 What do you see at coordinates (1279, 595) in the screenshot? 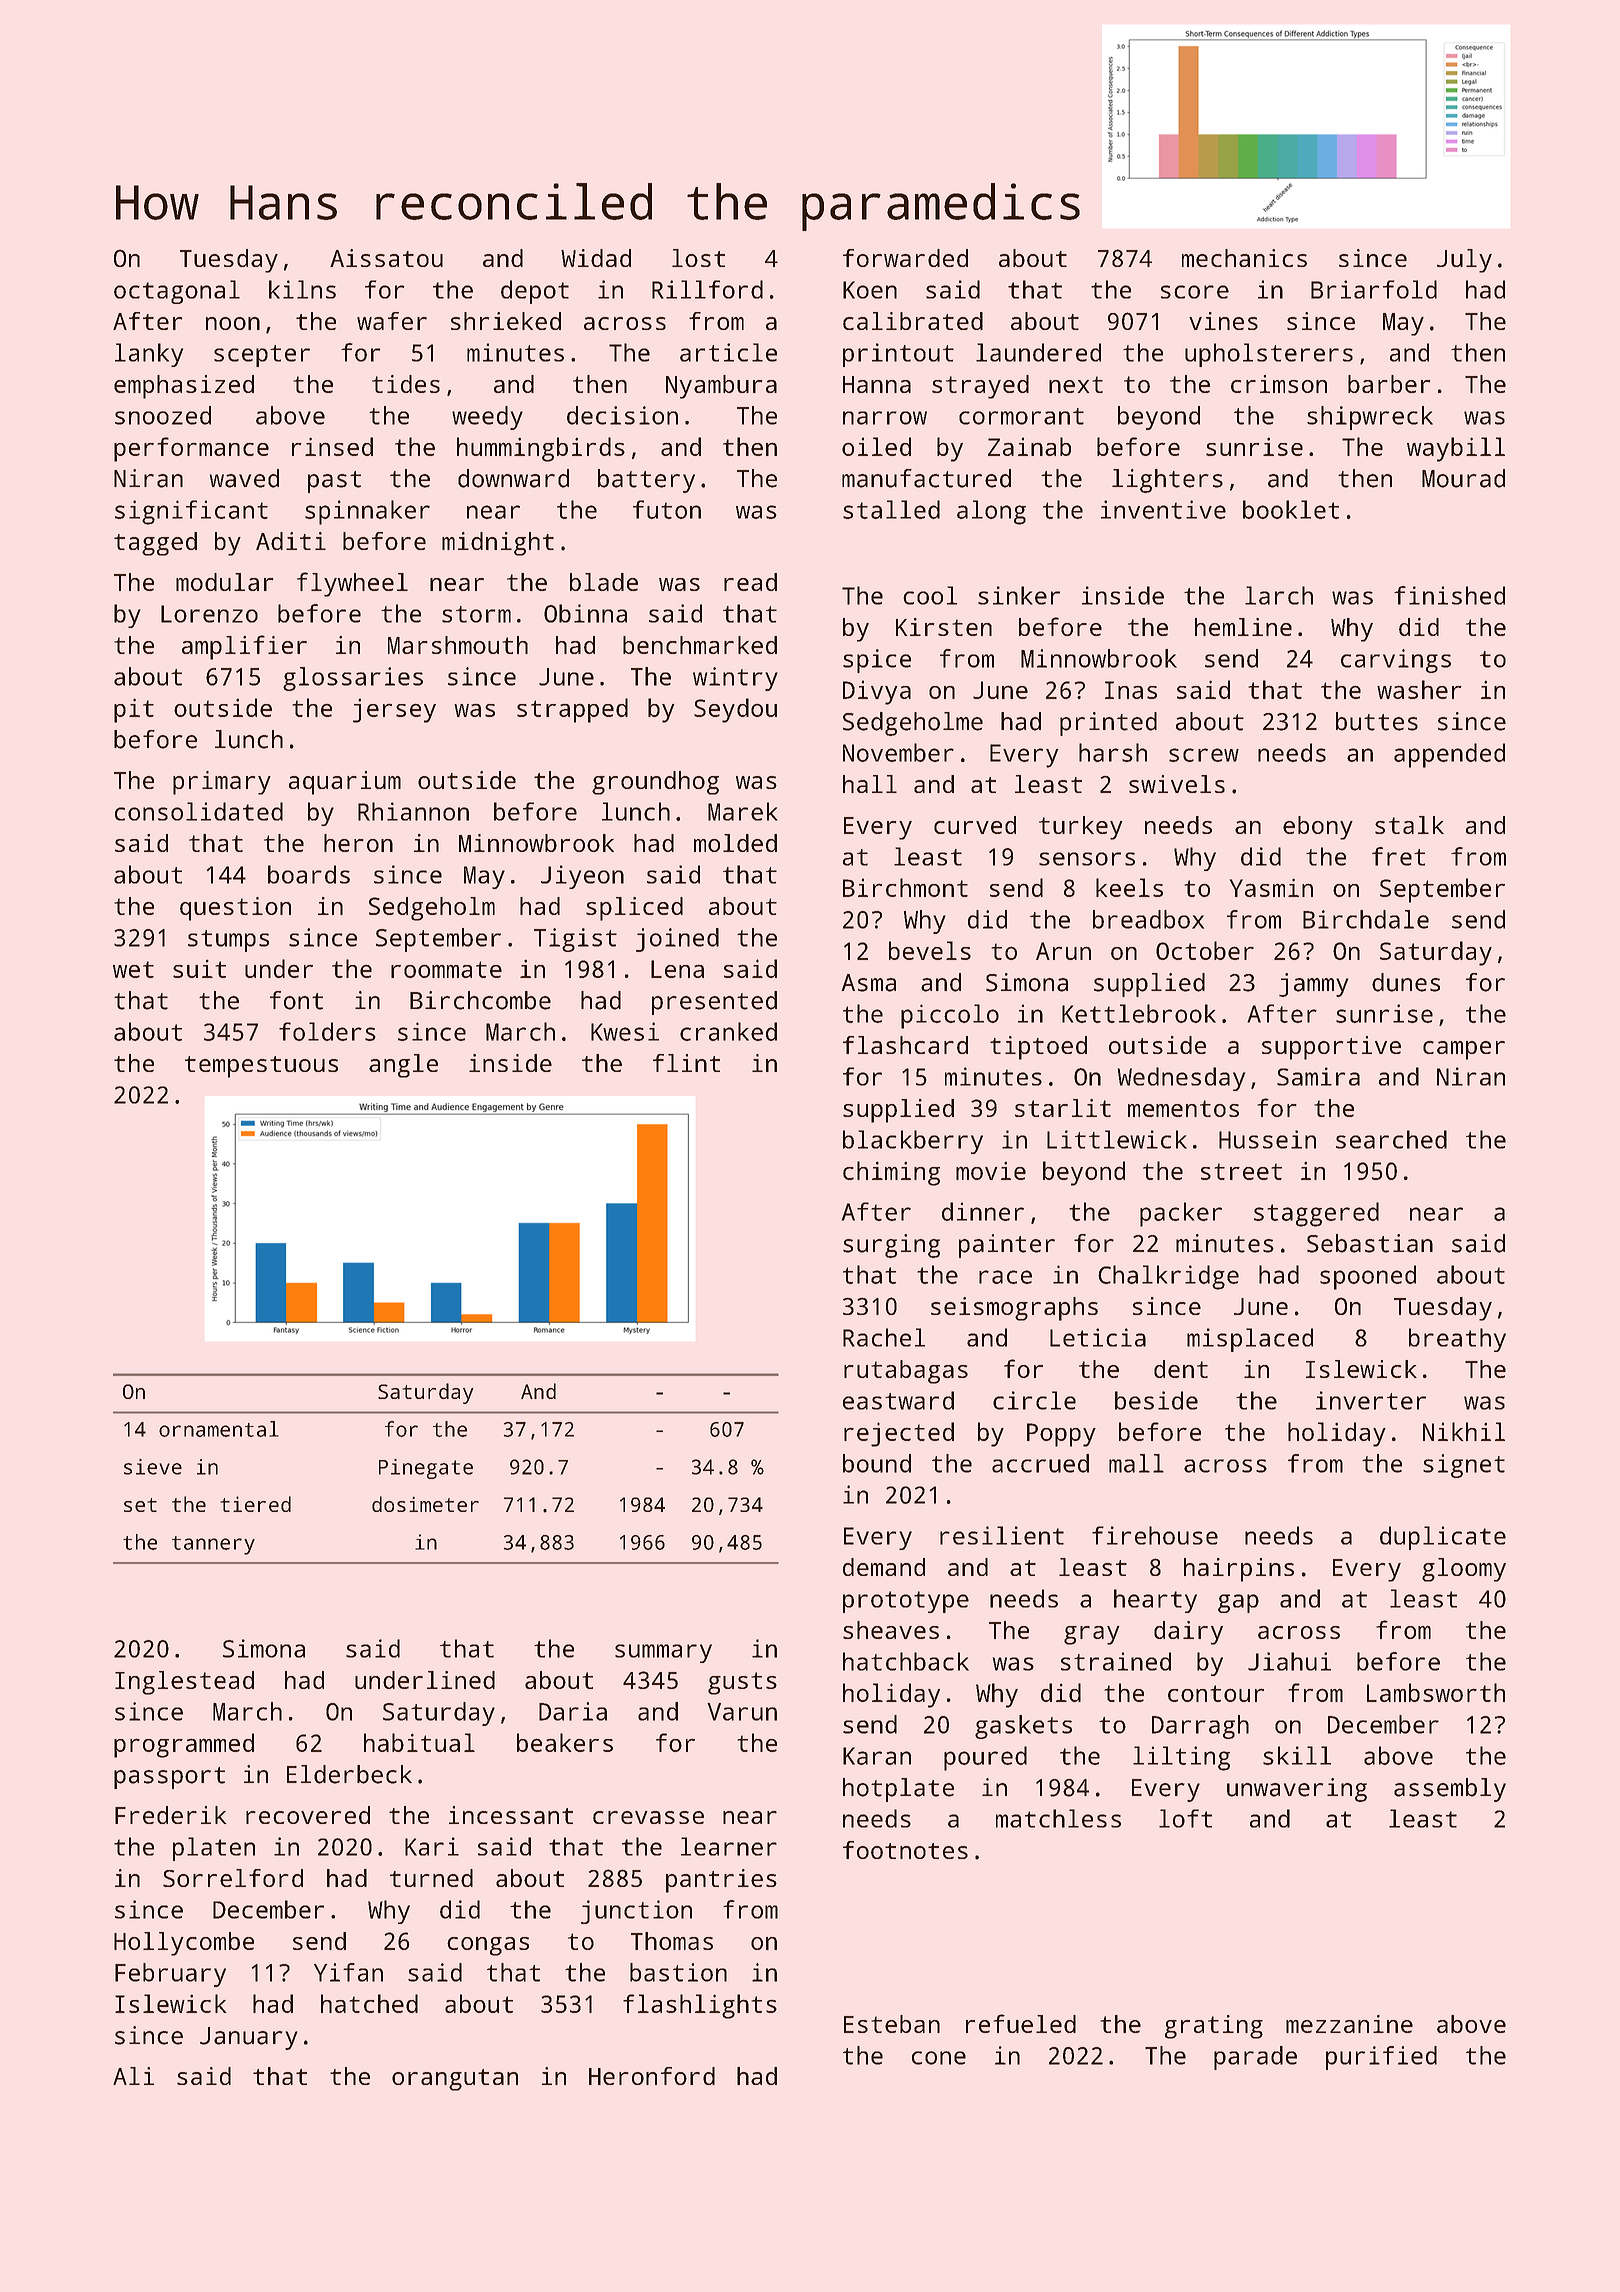
I see `larch` at bounding box center [1279, 595].
